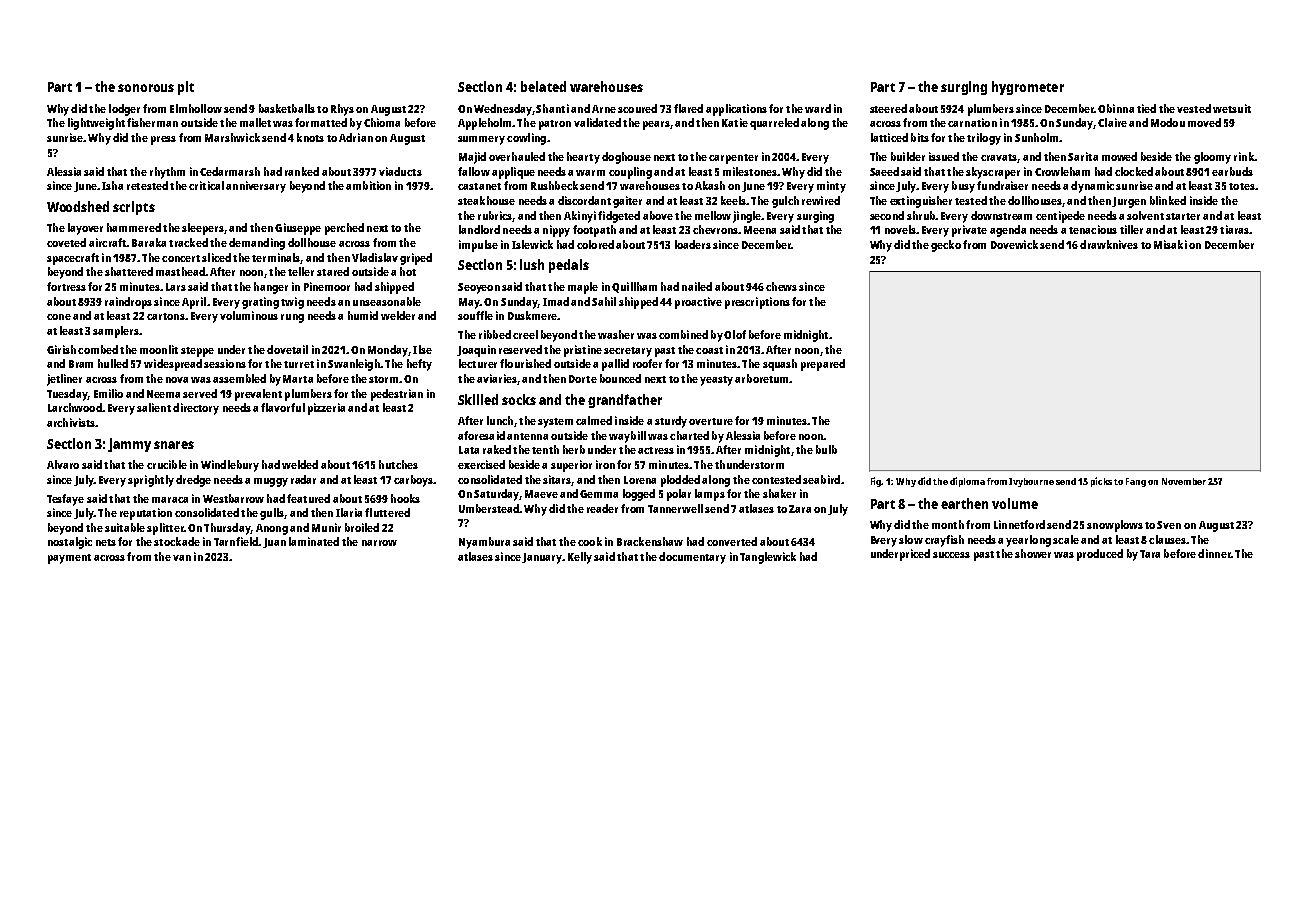  What do you see at coordinates (500, 420) in the page?
I see `lunch` at bounding box center [500, 420].
